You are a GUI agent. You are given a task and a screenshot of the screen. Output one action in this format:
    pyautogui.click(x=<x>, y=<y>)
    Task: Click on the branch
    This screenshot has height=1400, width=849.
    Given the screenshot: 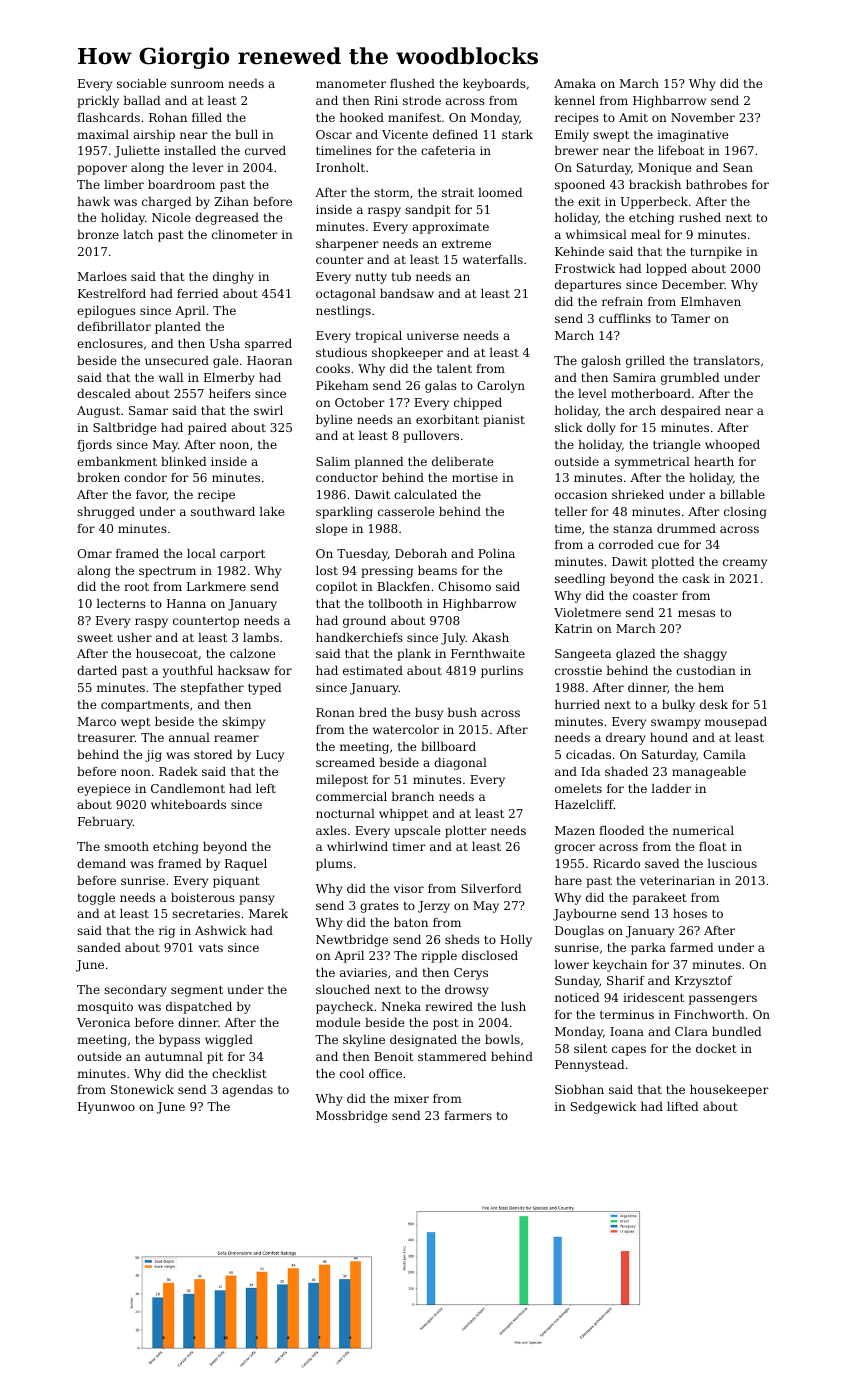 What is the action you would take?
    pyautogui.click(x=412, y=796)
